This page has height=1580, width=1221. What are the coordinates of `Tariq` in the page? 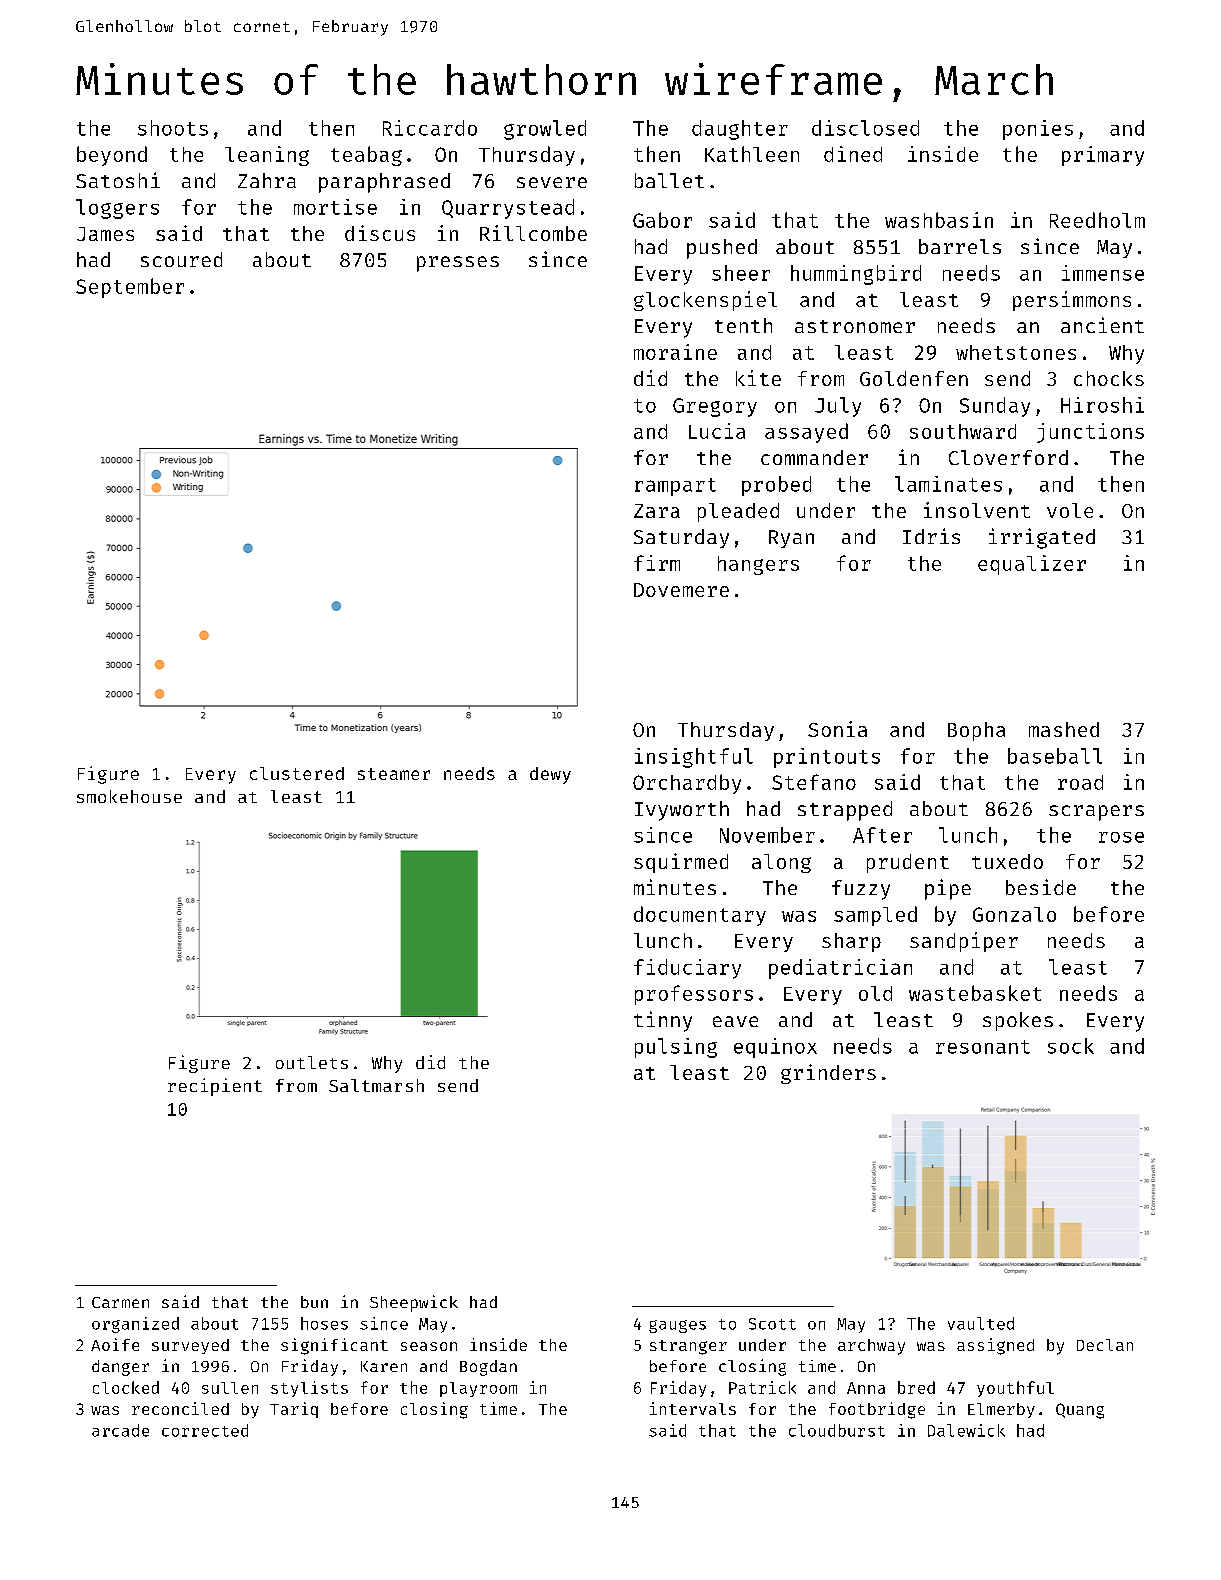 It's located at (294, 1410).
